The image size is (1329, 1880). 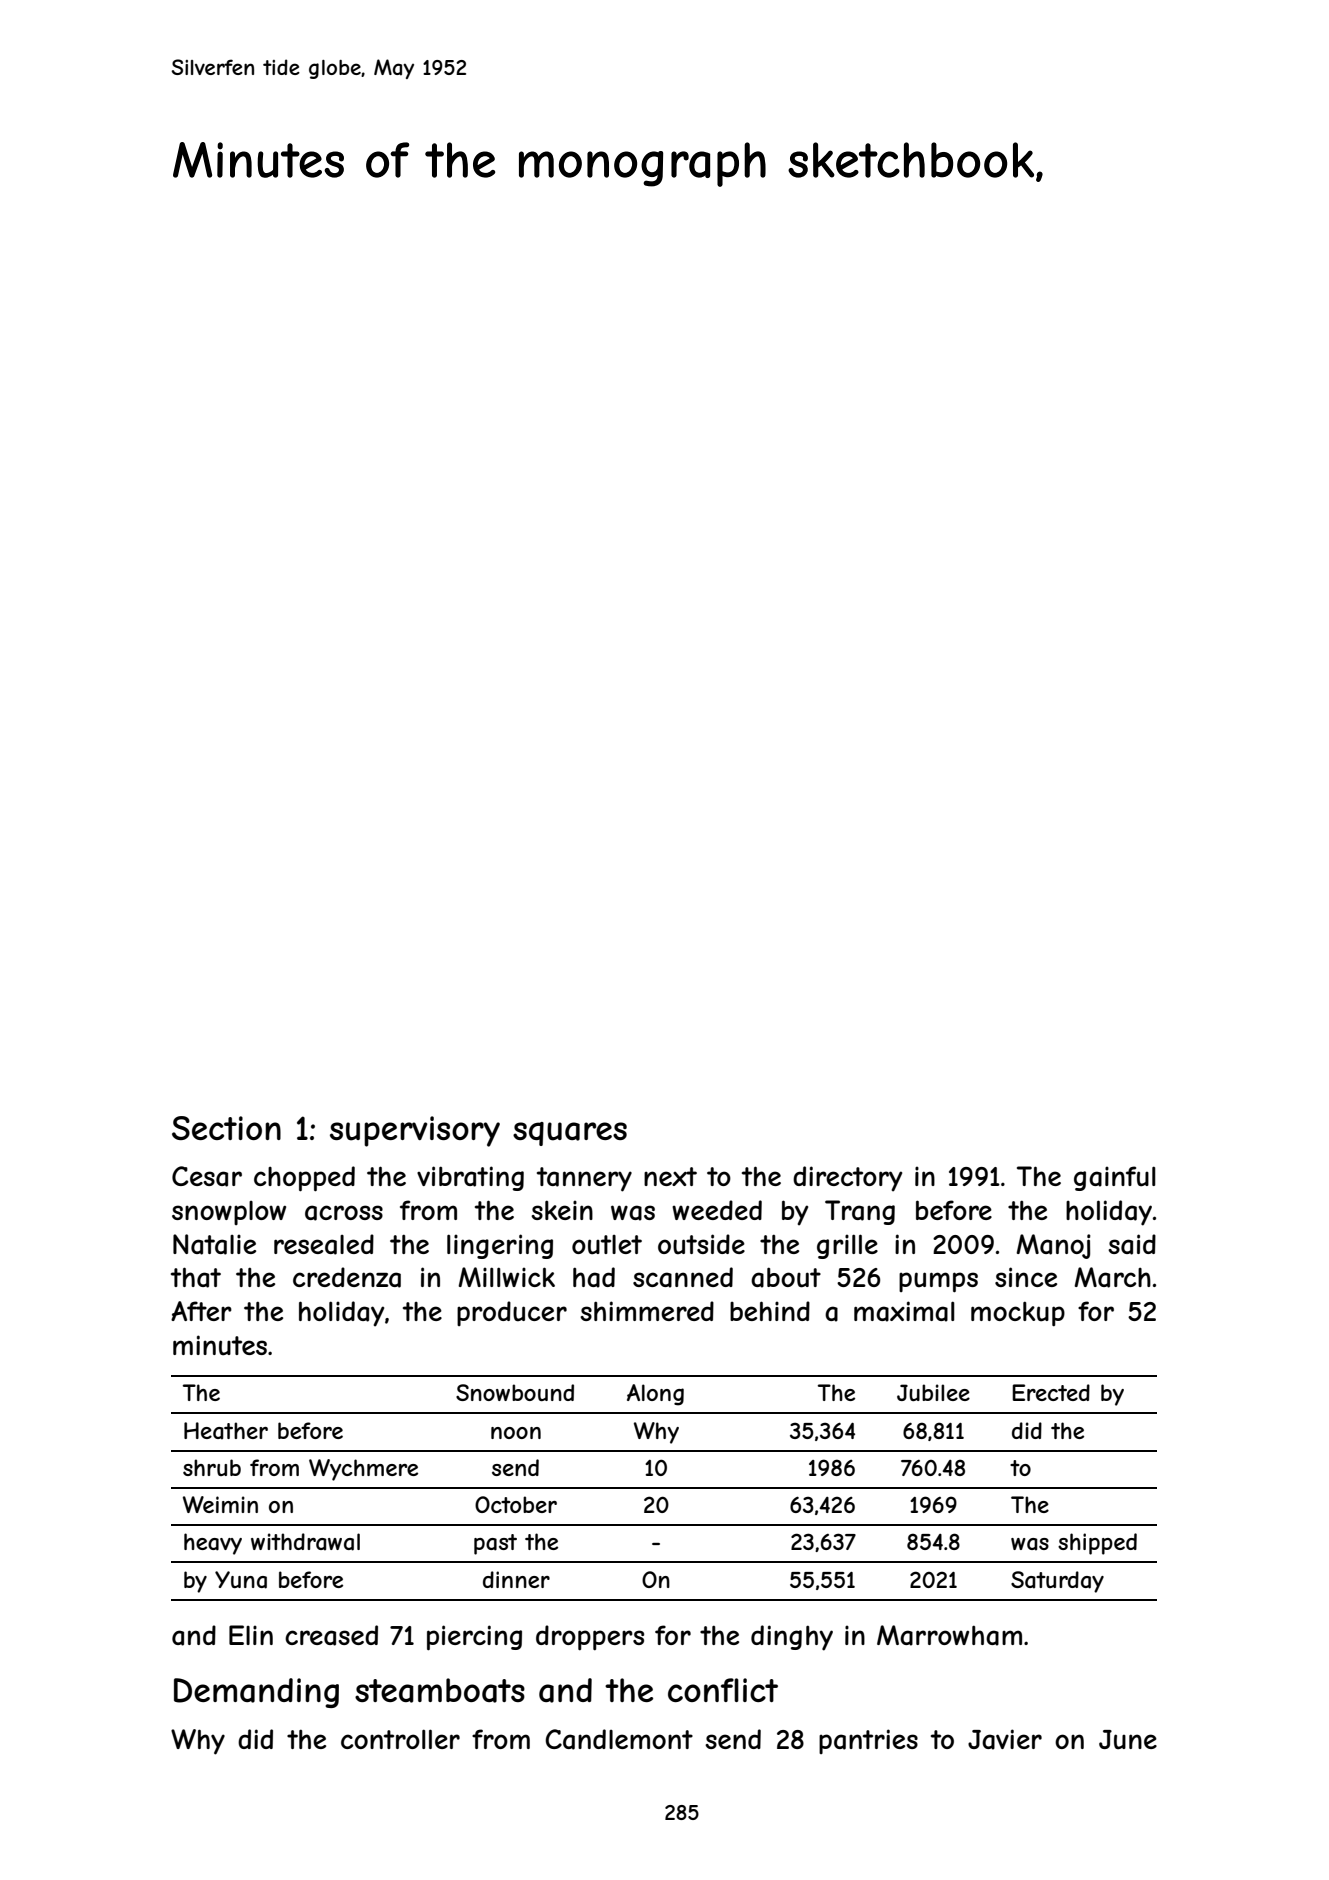 What do you see at coordinates (226, 1128) in the screenshot?
I see `Section` at bounding box center [226, 1128].
